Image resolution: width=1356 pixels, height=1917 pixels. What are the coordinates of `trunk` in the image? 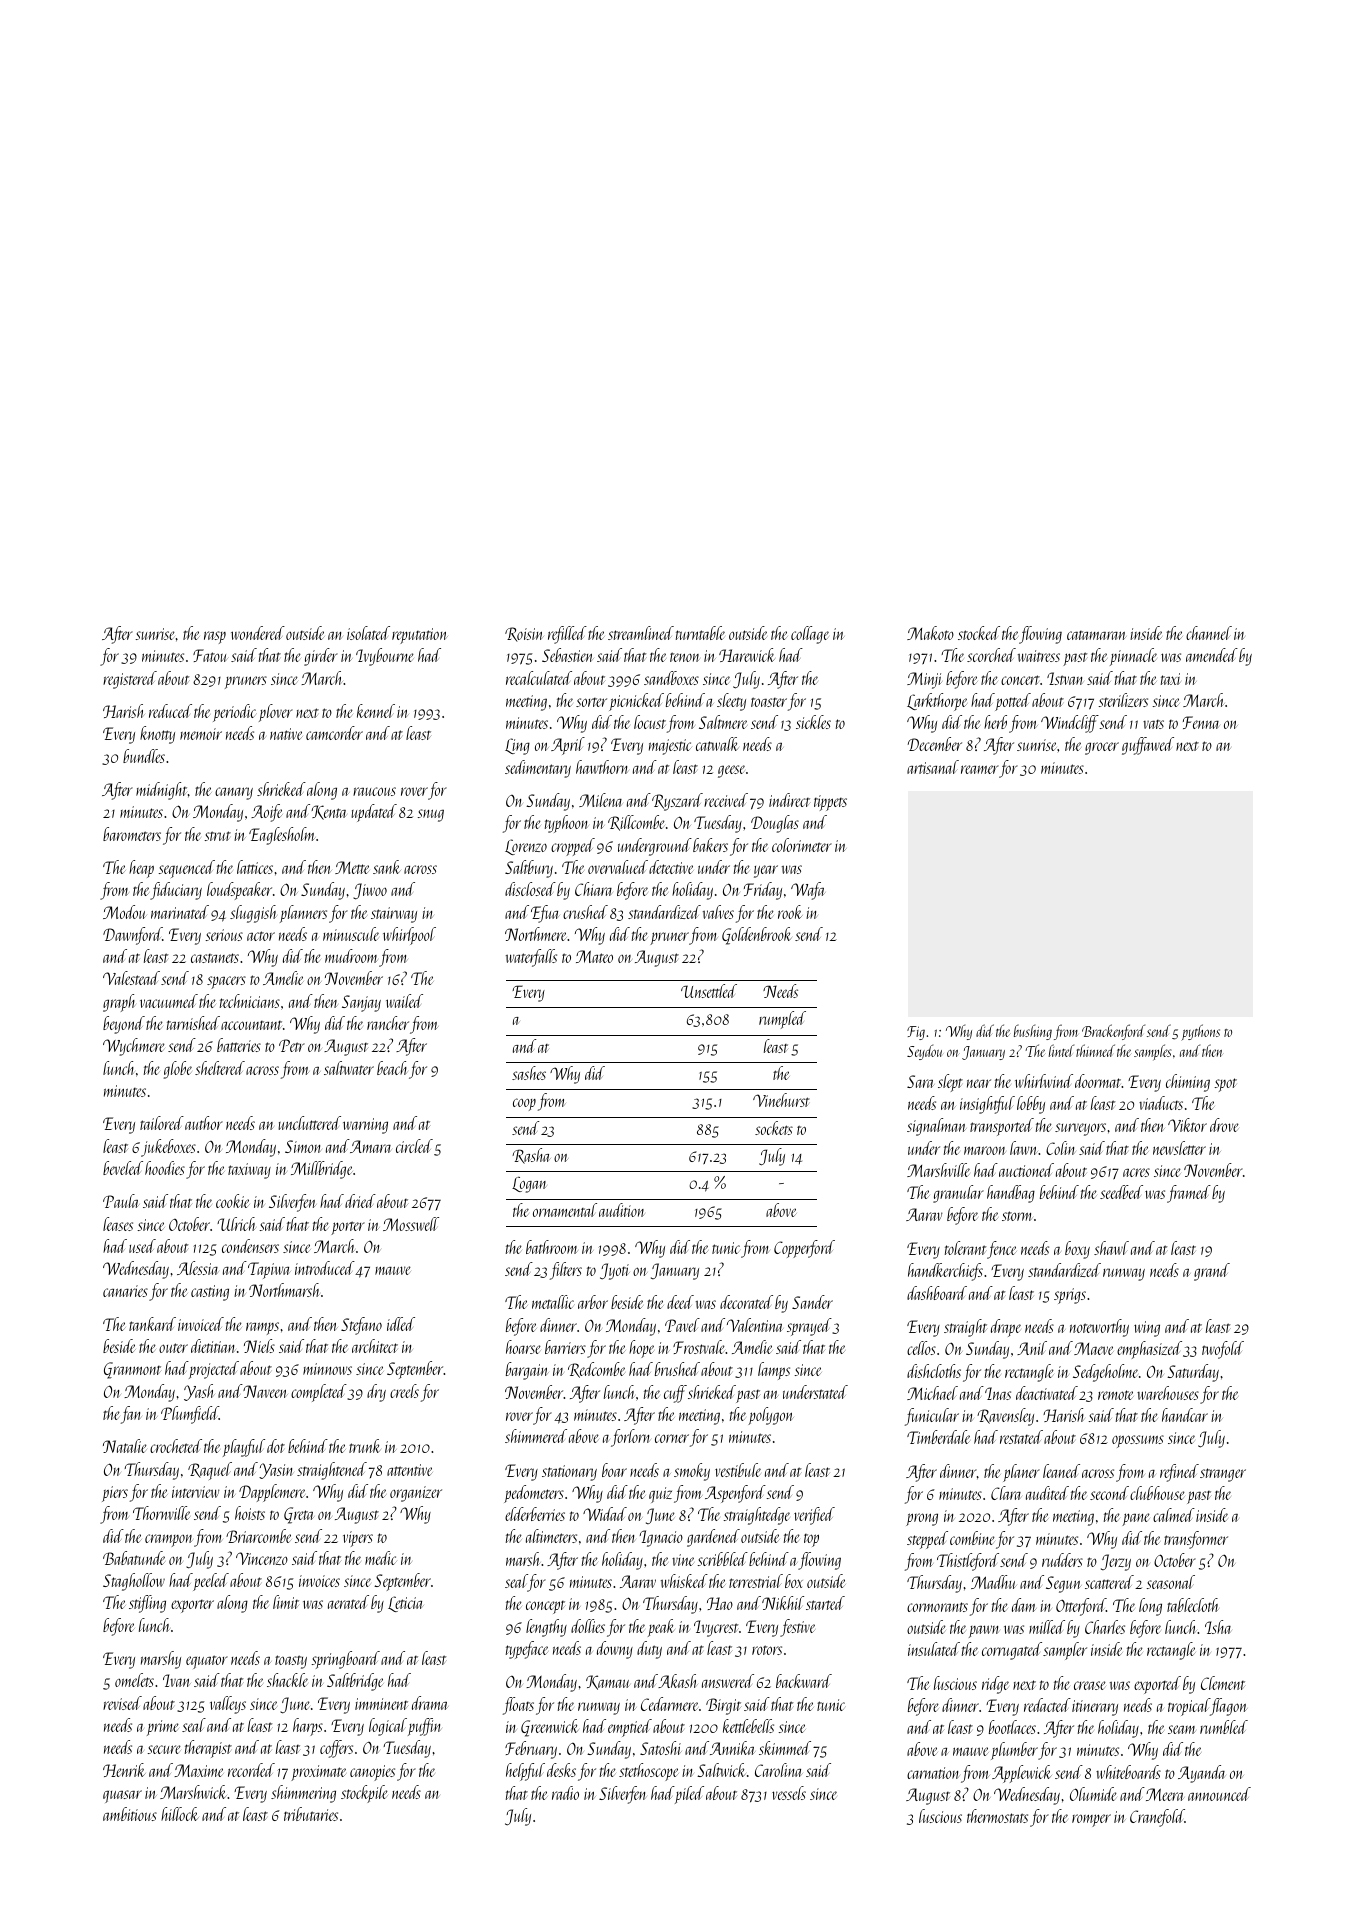 It's located at (364, 1446).
